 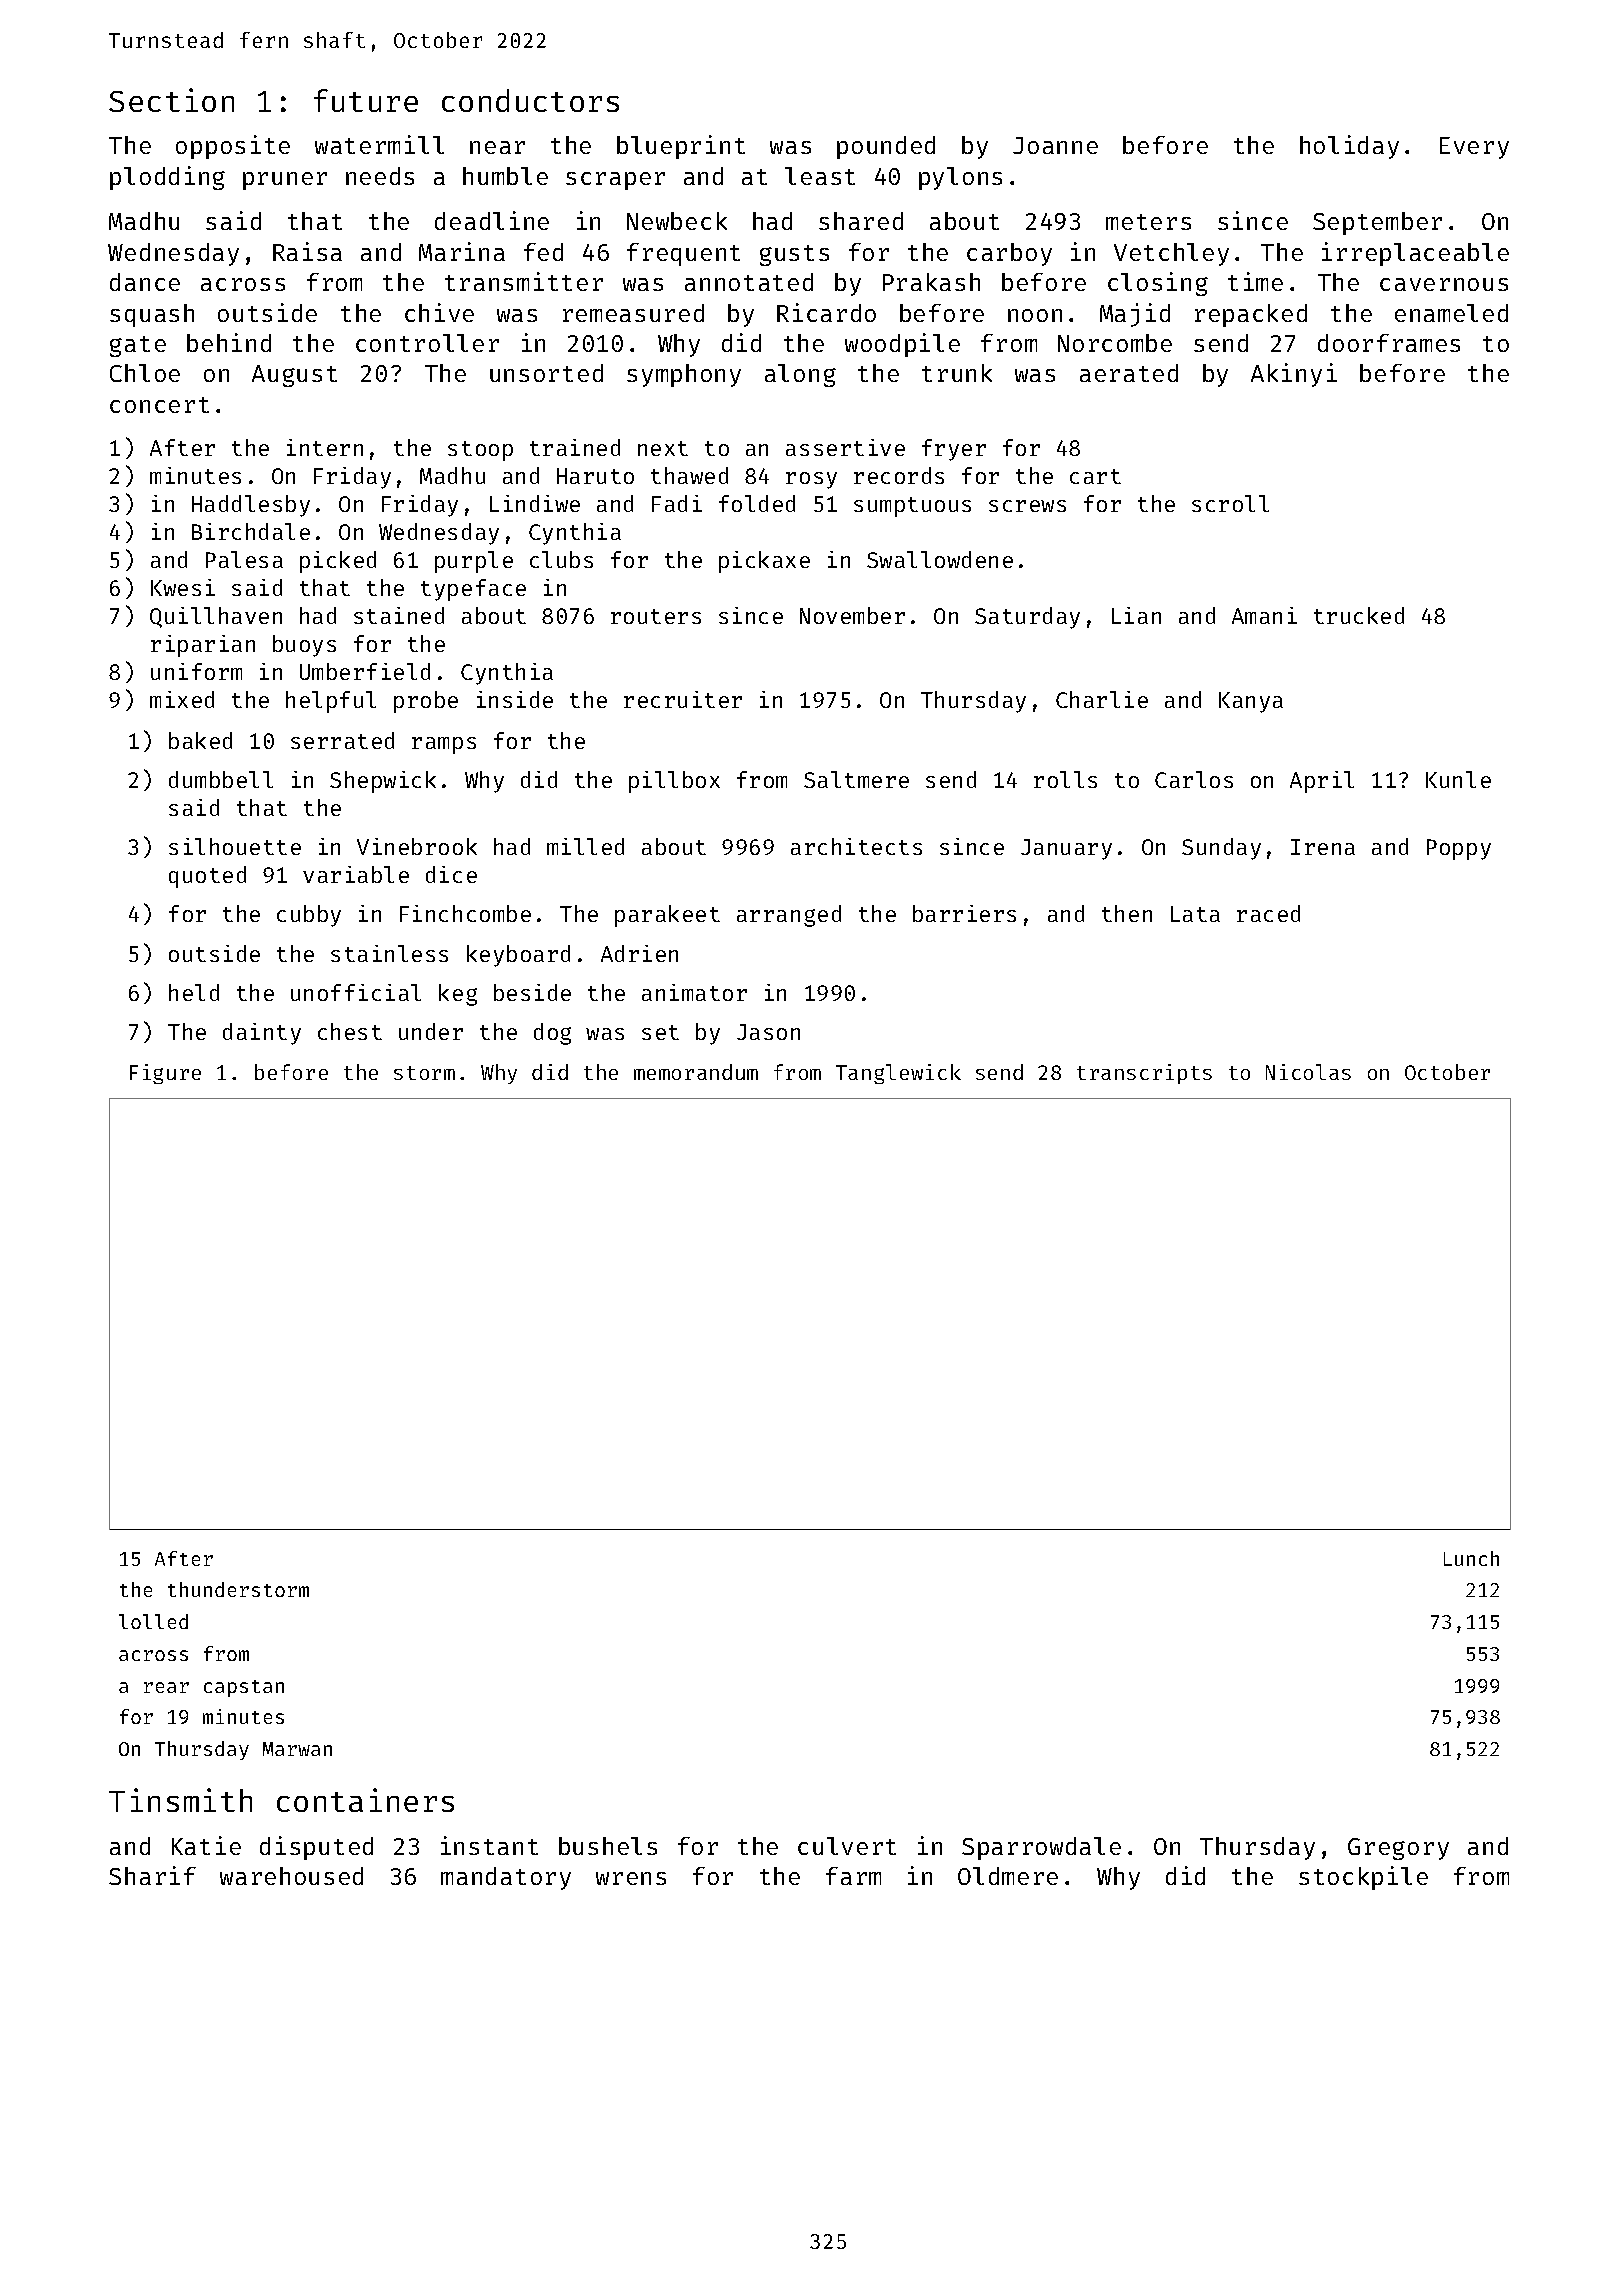 What do you see at coordinates (1363, 1878) in the screenshot?
I see `stockpile` at bounding box center [1363, 1878].
